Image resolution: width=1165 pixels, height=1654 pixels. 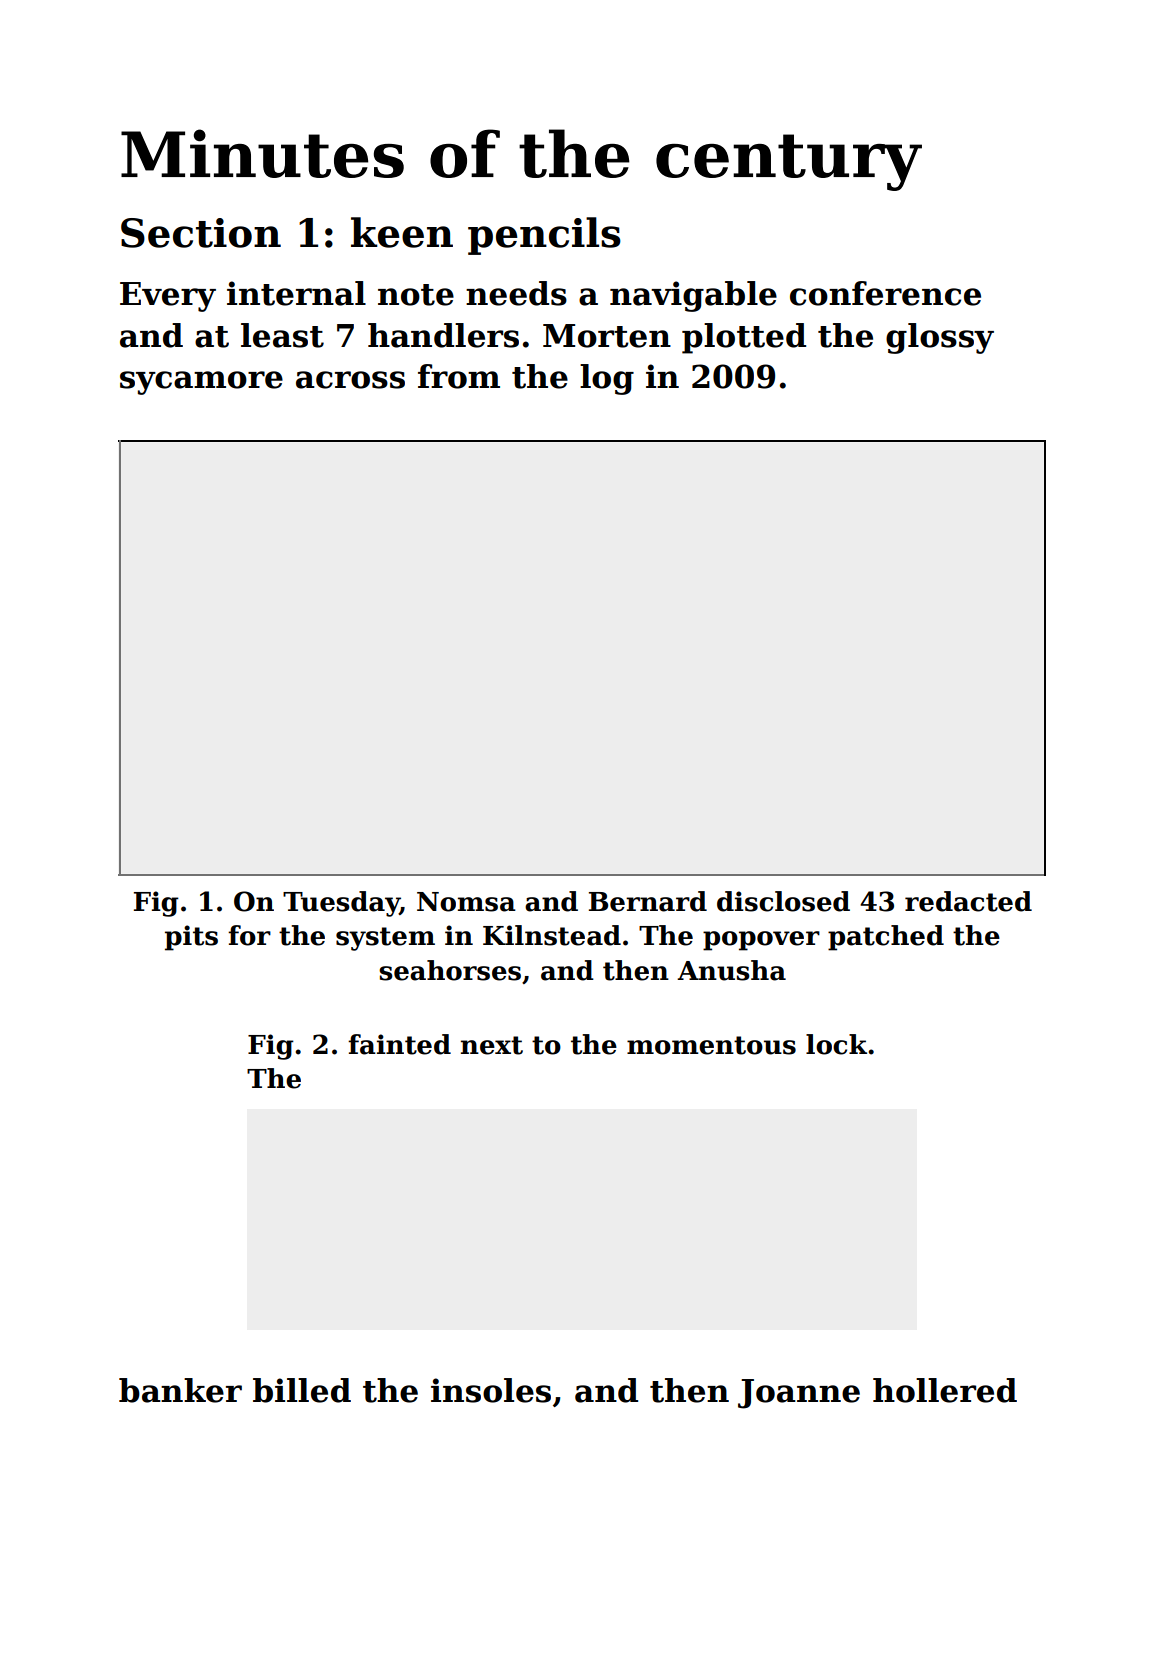 What do you see at coordinates (836, 1044) in the document?
I see `lock` at bounding box center [836, 1044].
